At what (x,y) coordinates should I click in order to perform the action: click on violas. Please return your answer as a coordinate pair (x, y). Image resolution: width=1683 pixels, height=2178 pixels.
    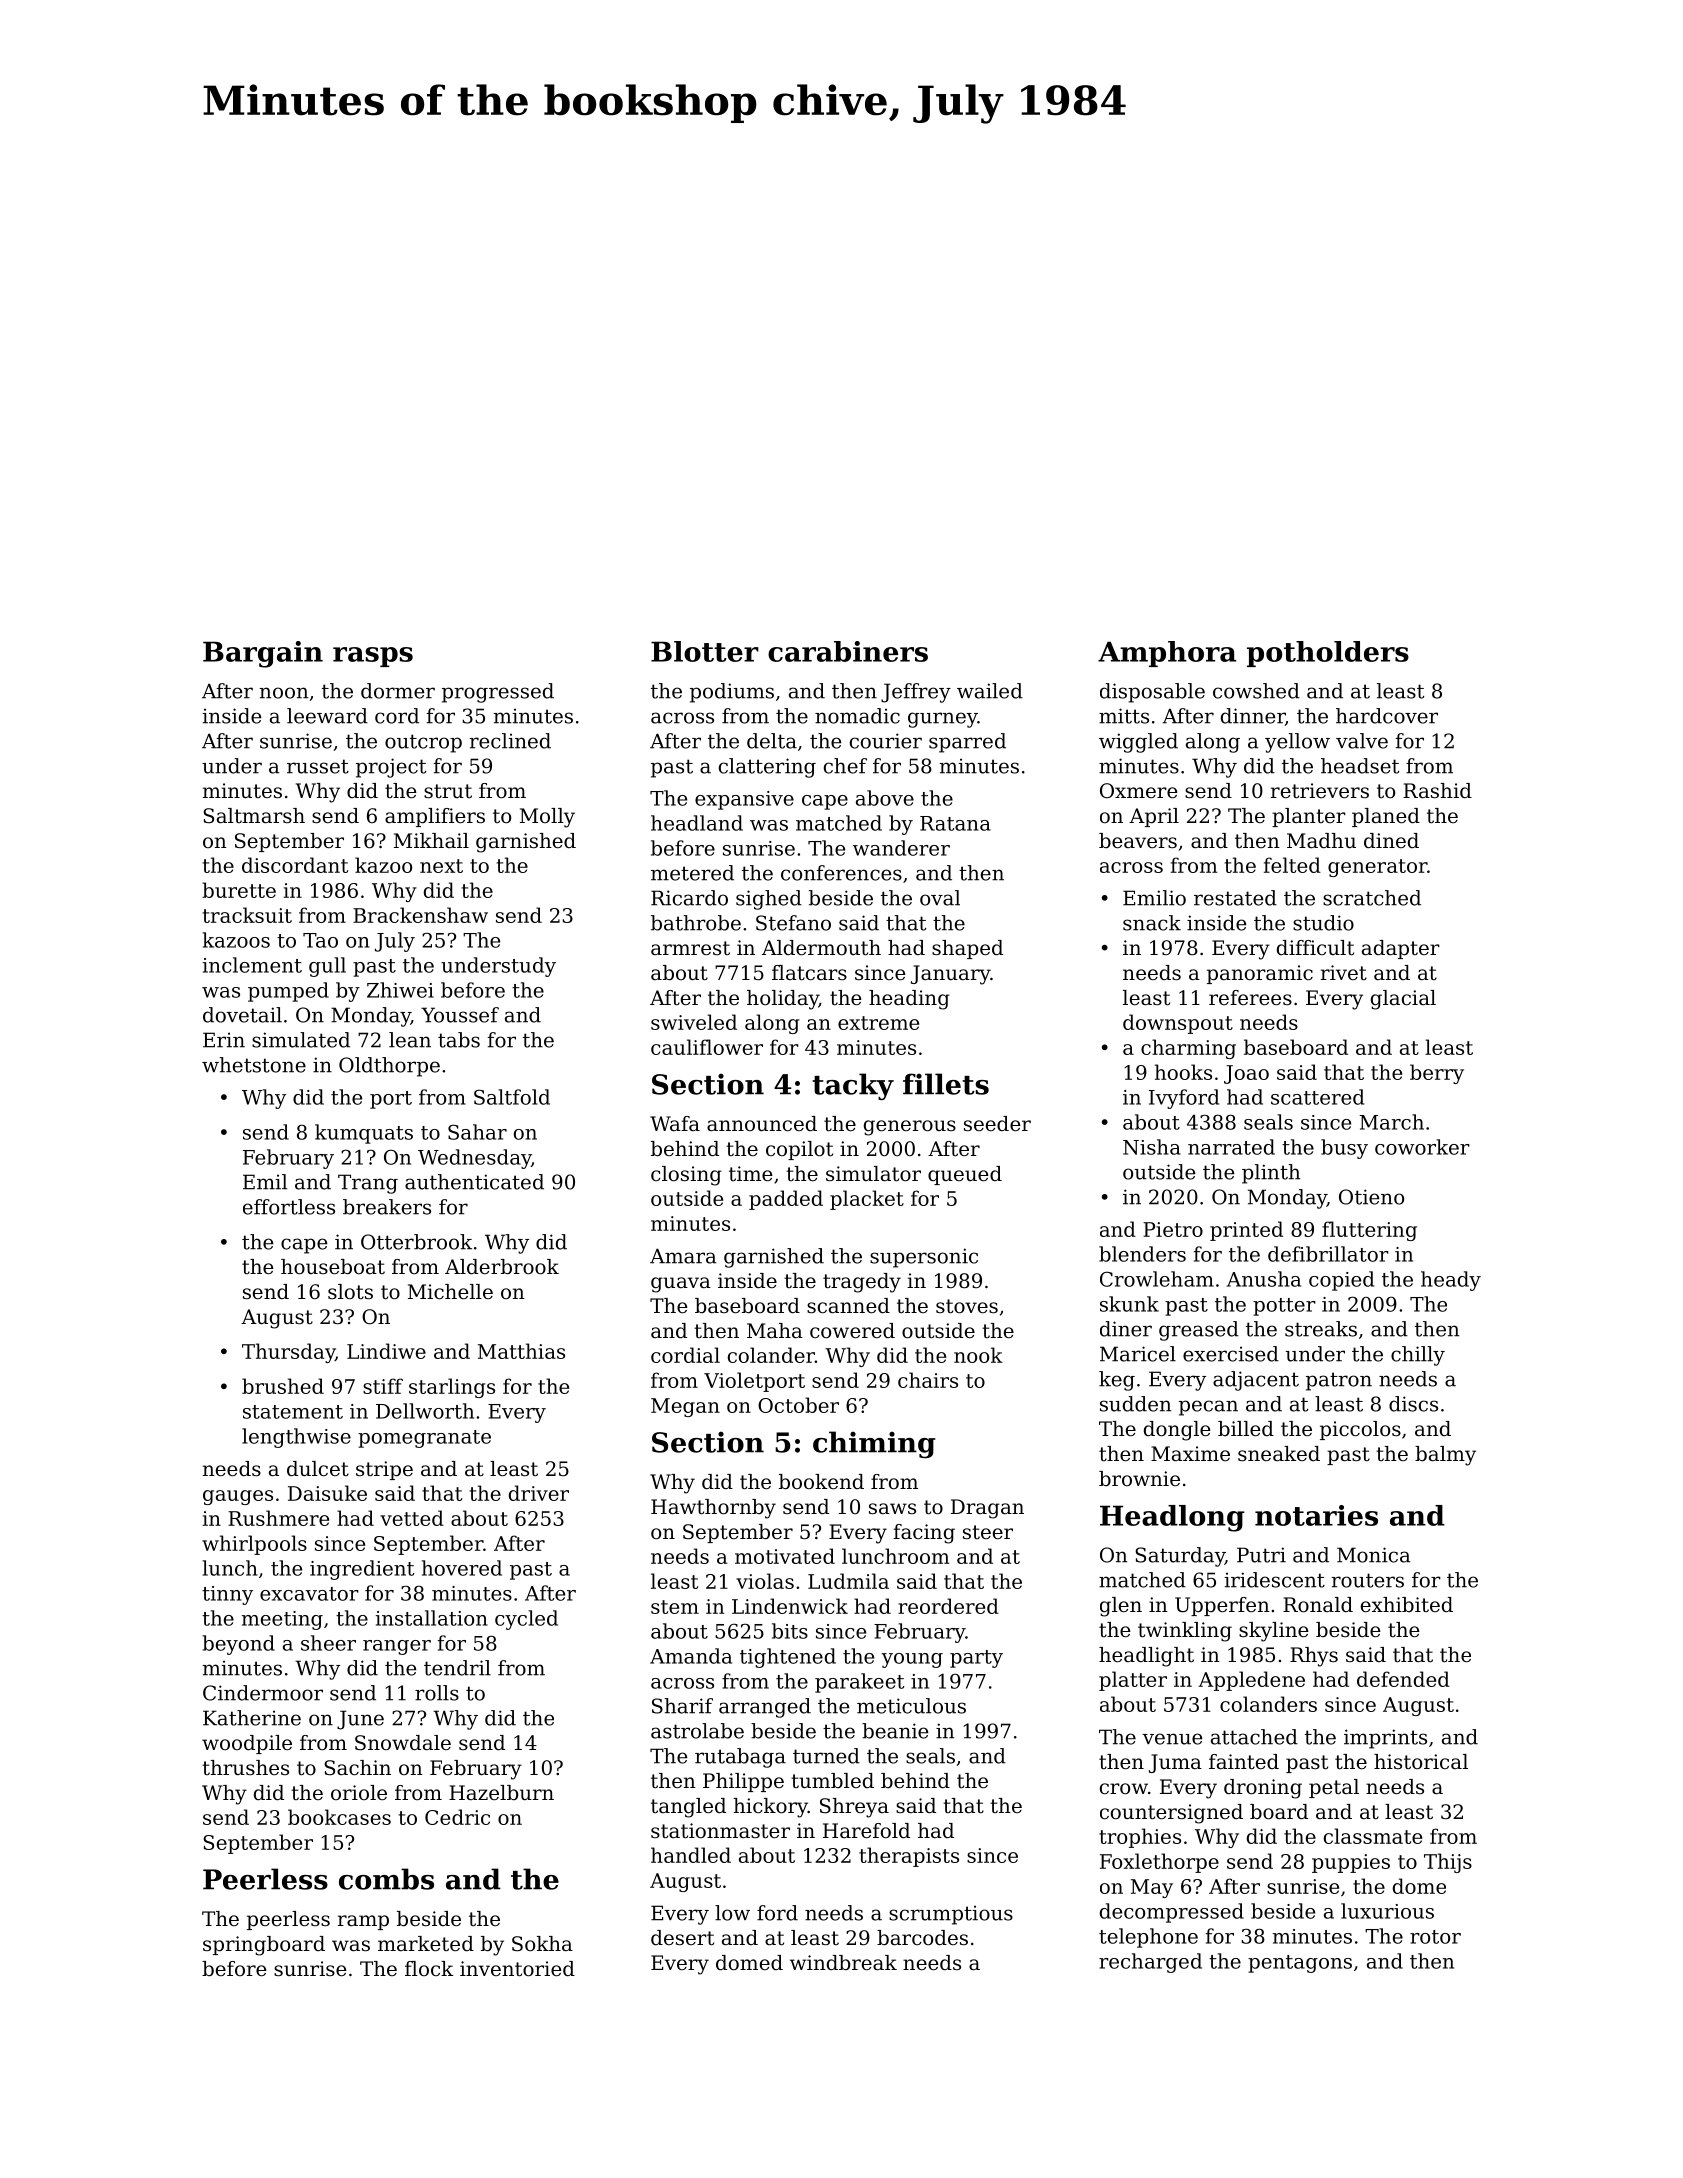
    Looking at the image, I should click on (765, 1581).
